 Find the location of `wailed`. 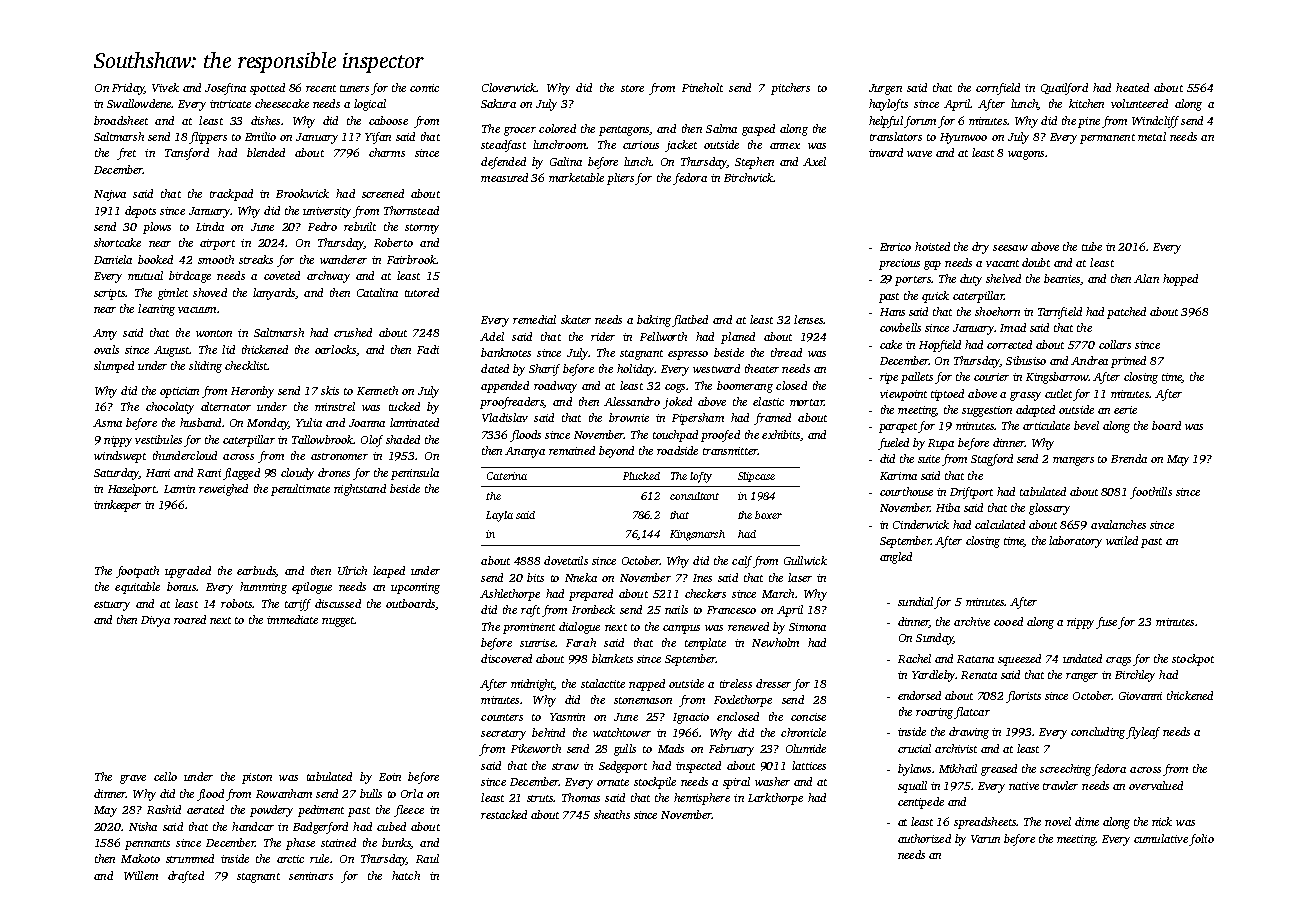

wailed is located at coordinates (1122, 540).
